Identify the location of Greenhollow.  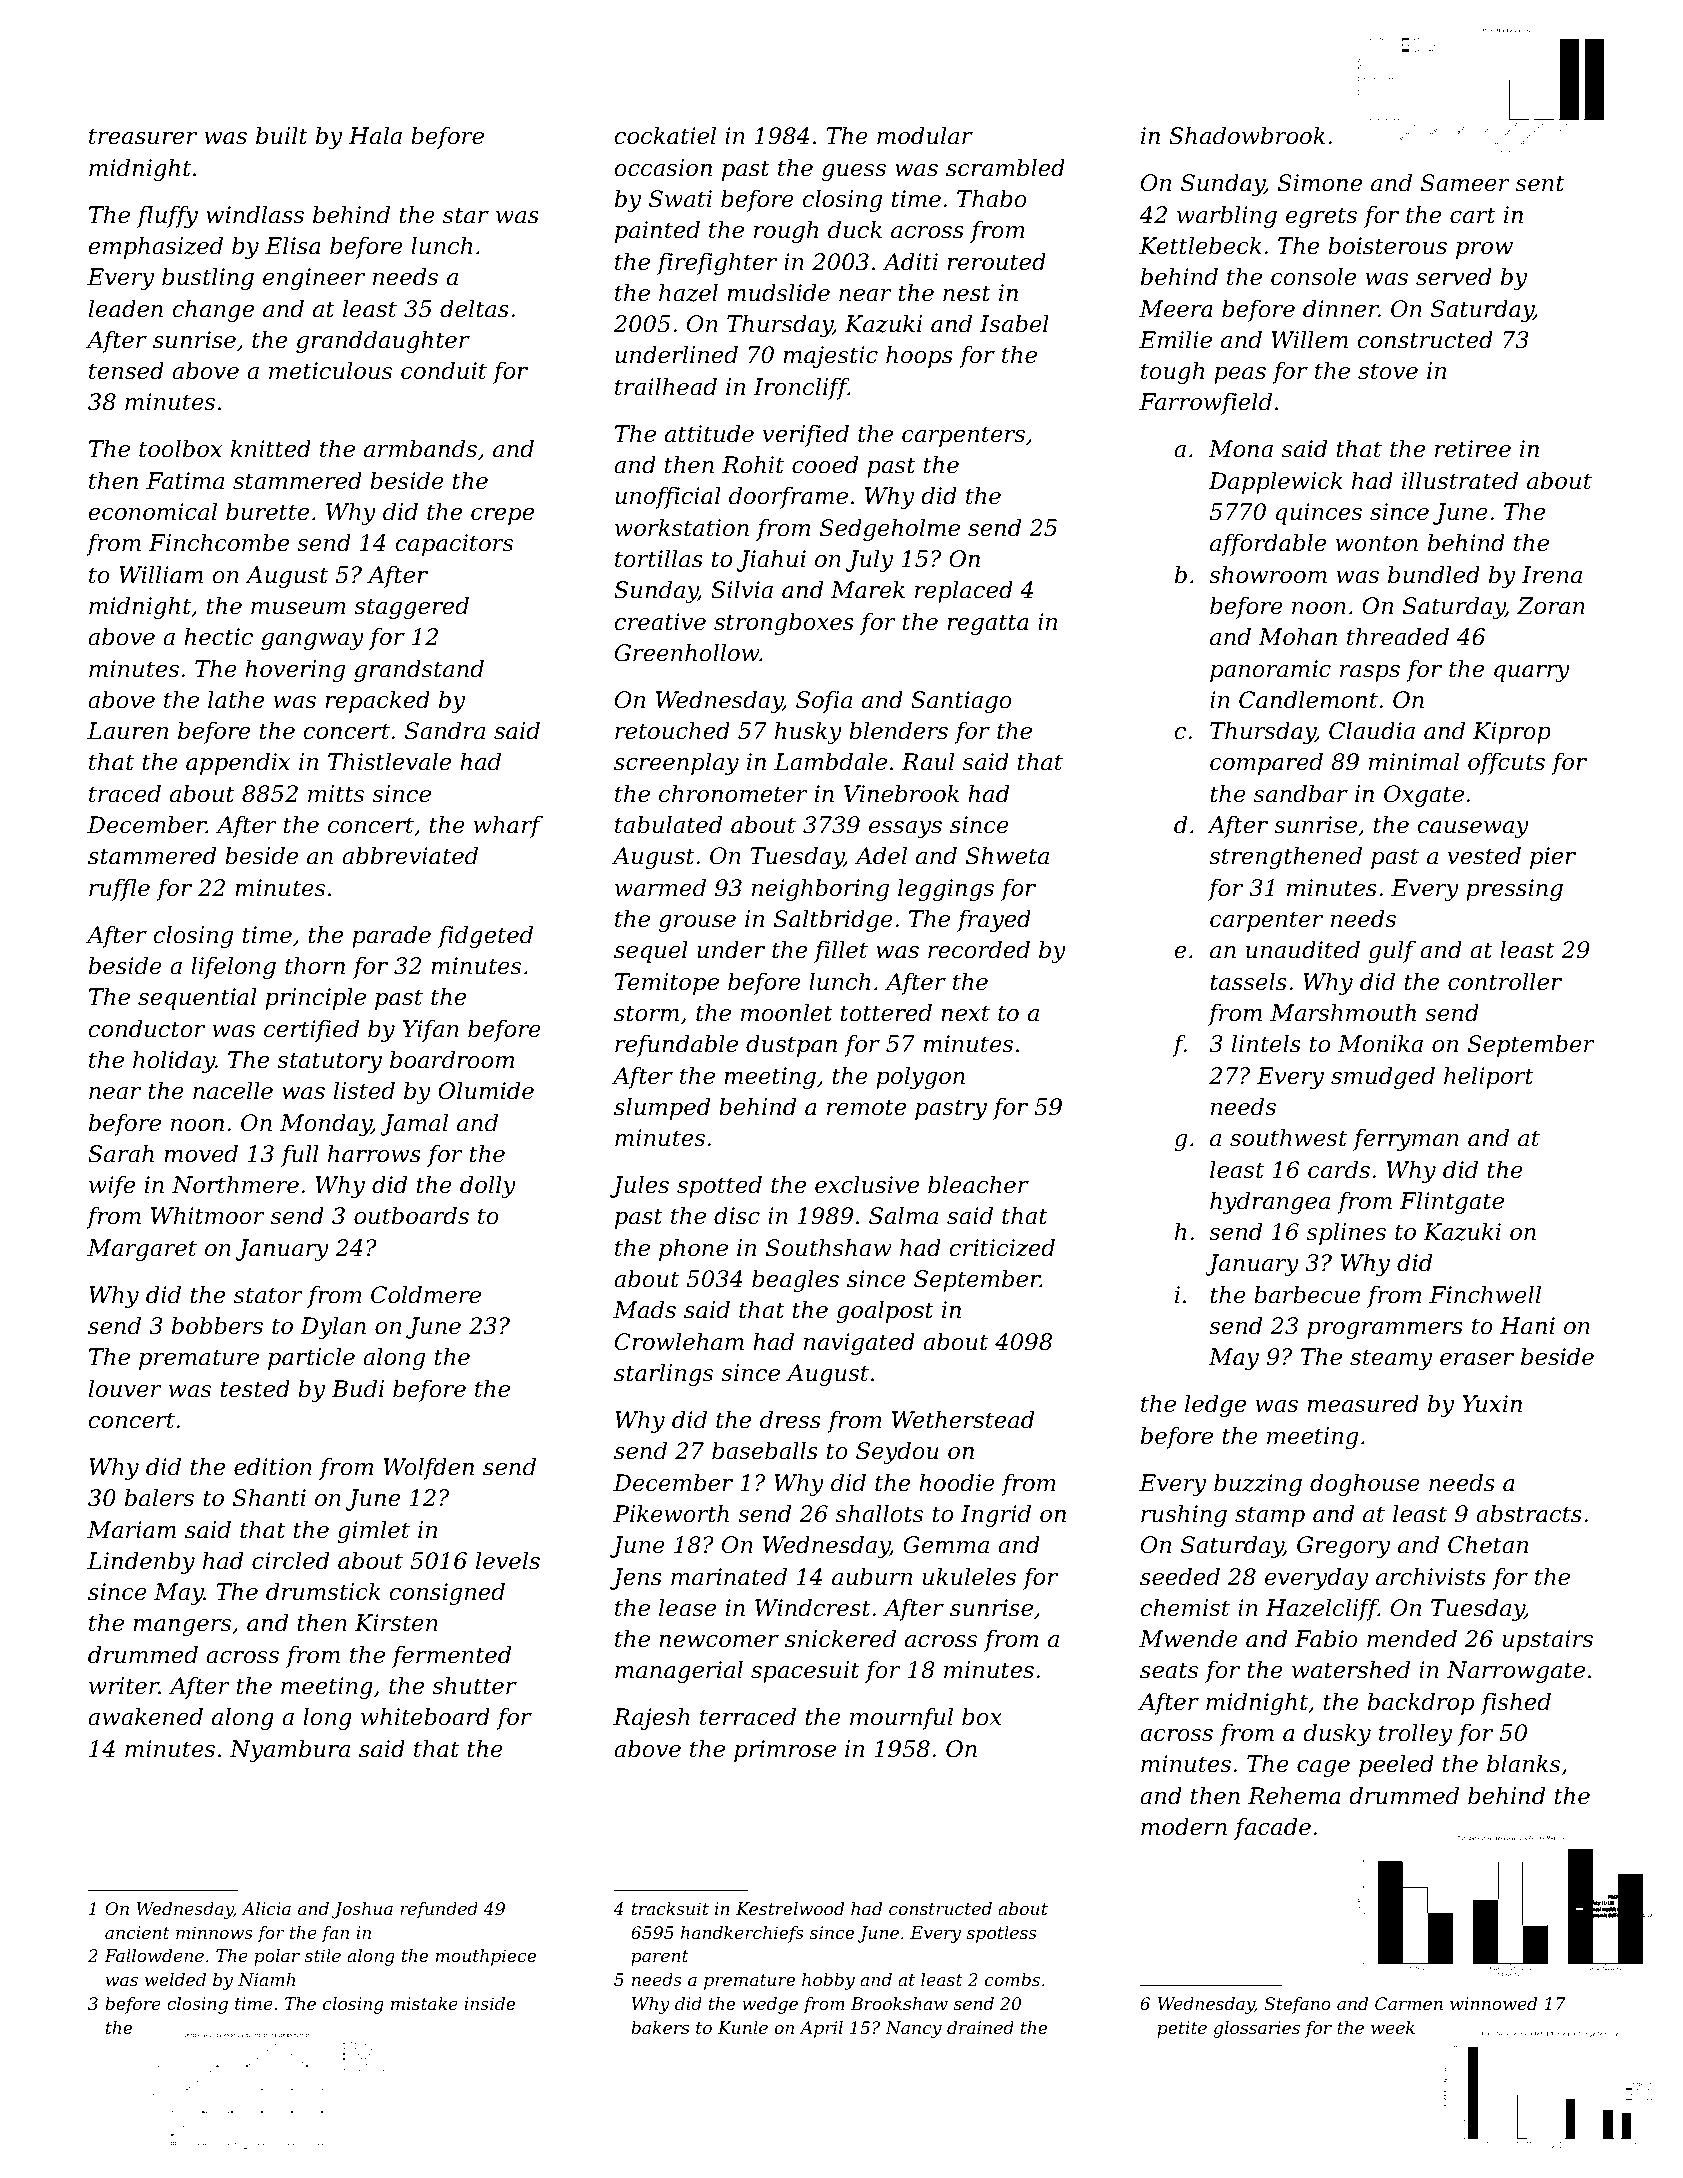
(687, 653).
